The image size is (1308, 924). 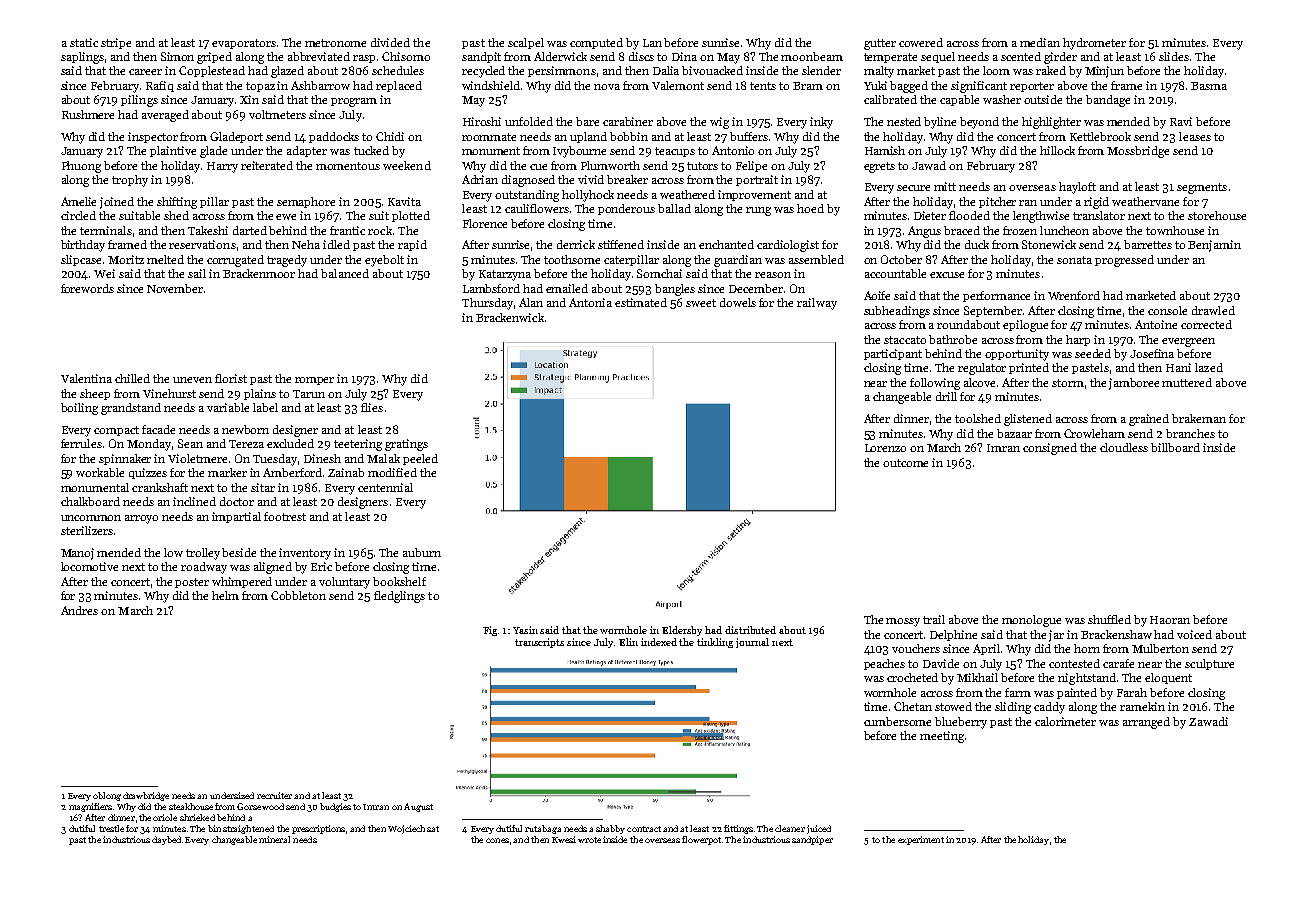 What do you see at coordinates (321, 566) in the document?
I see `Eric` at bounding box center [321, 566].
